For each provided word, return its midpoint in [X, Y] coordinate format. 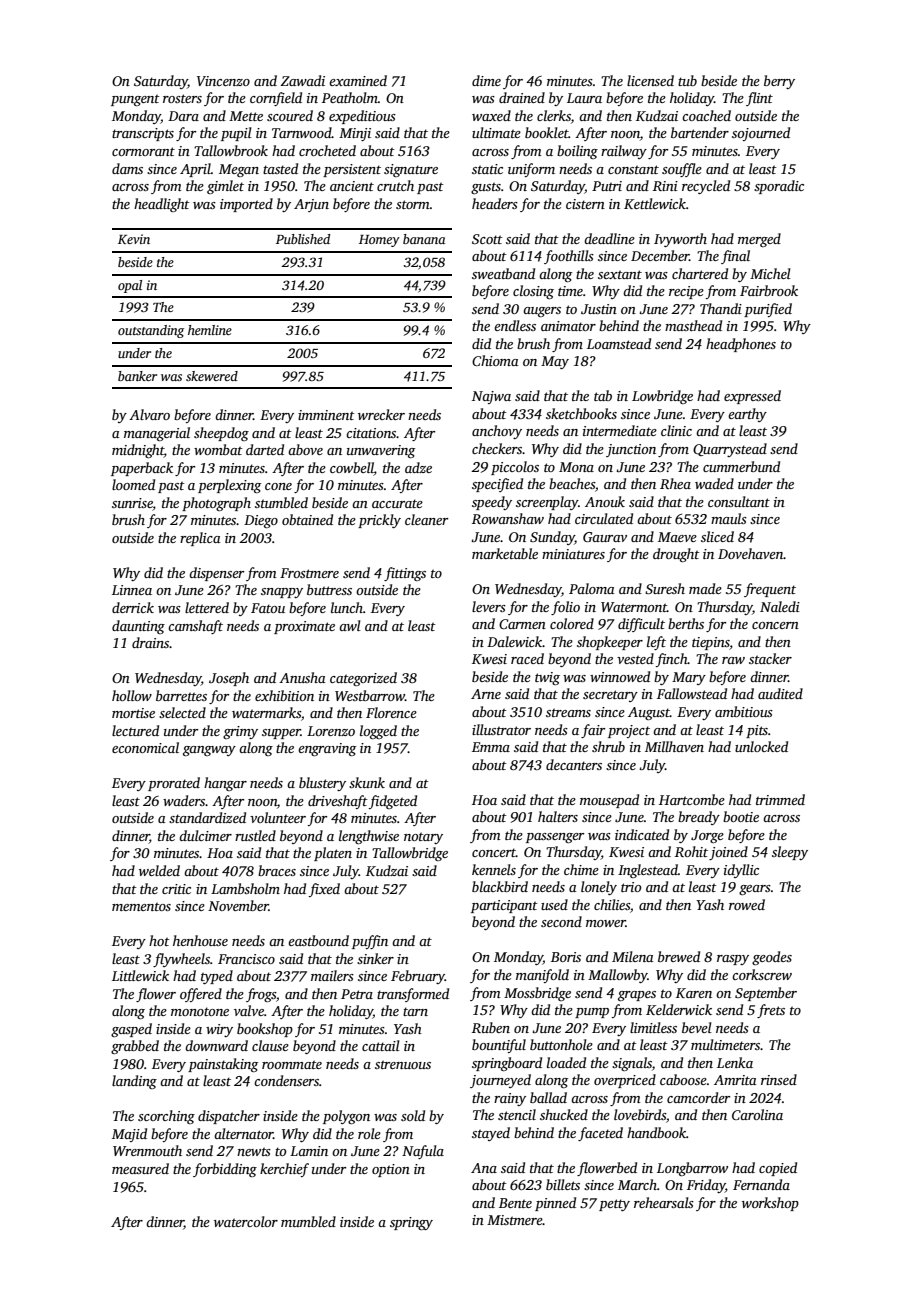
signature [411, 170]
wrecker [381, 414]
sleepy [790, 853]
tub [687, 80]
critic [176, 889]
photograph [216, 504]
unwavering [381, 451]
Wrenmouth [147, 1150]
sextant [620, 274]
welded [159, 870]
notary [423, 838]
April [195, 170]
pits [757, 731]
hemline [210, 330]
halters [558, 816]
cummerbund [741, 466]
